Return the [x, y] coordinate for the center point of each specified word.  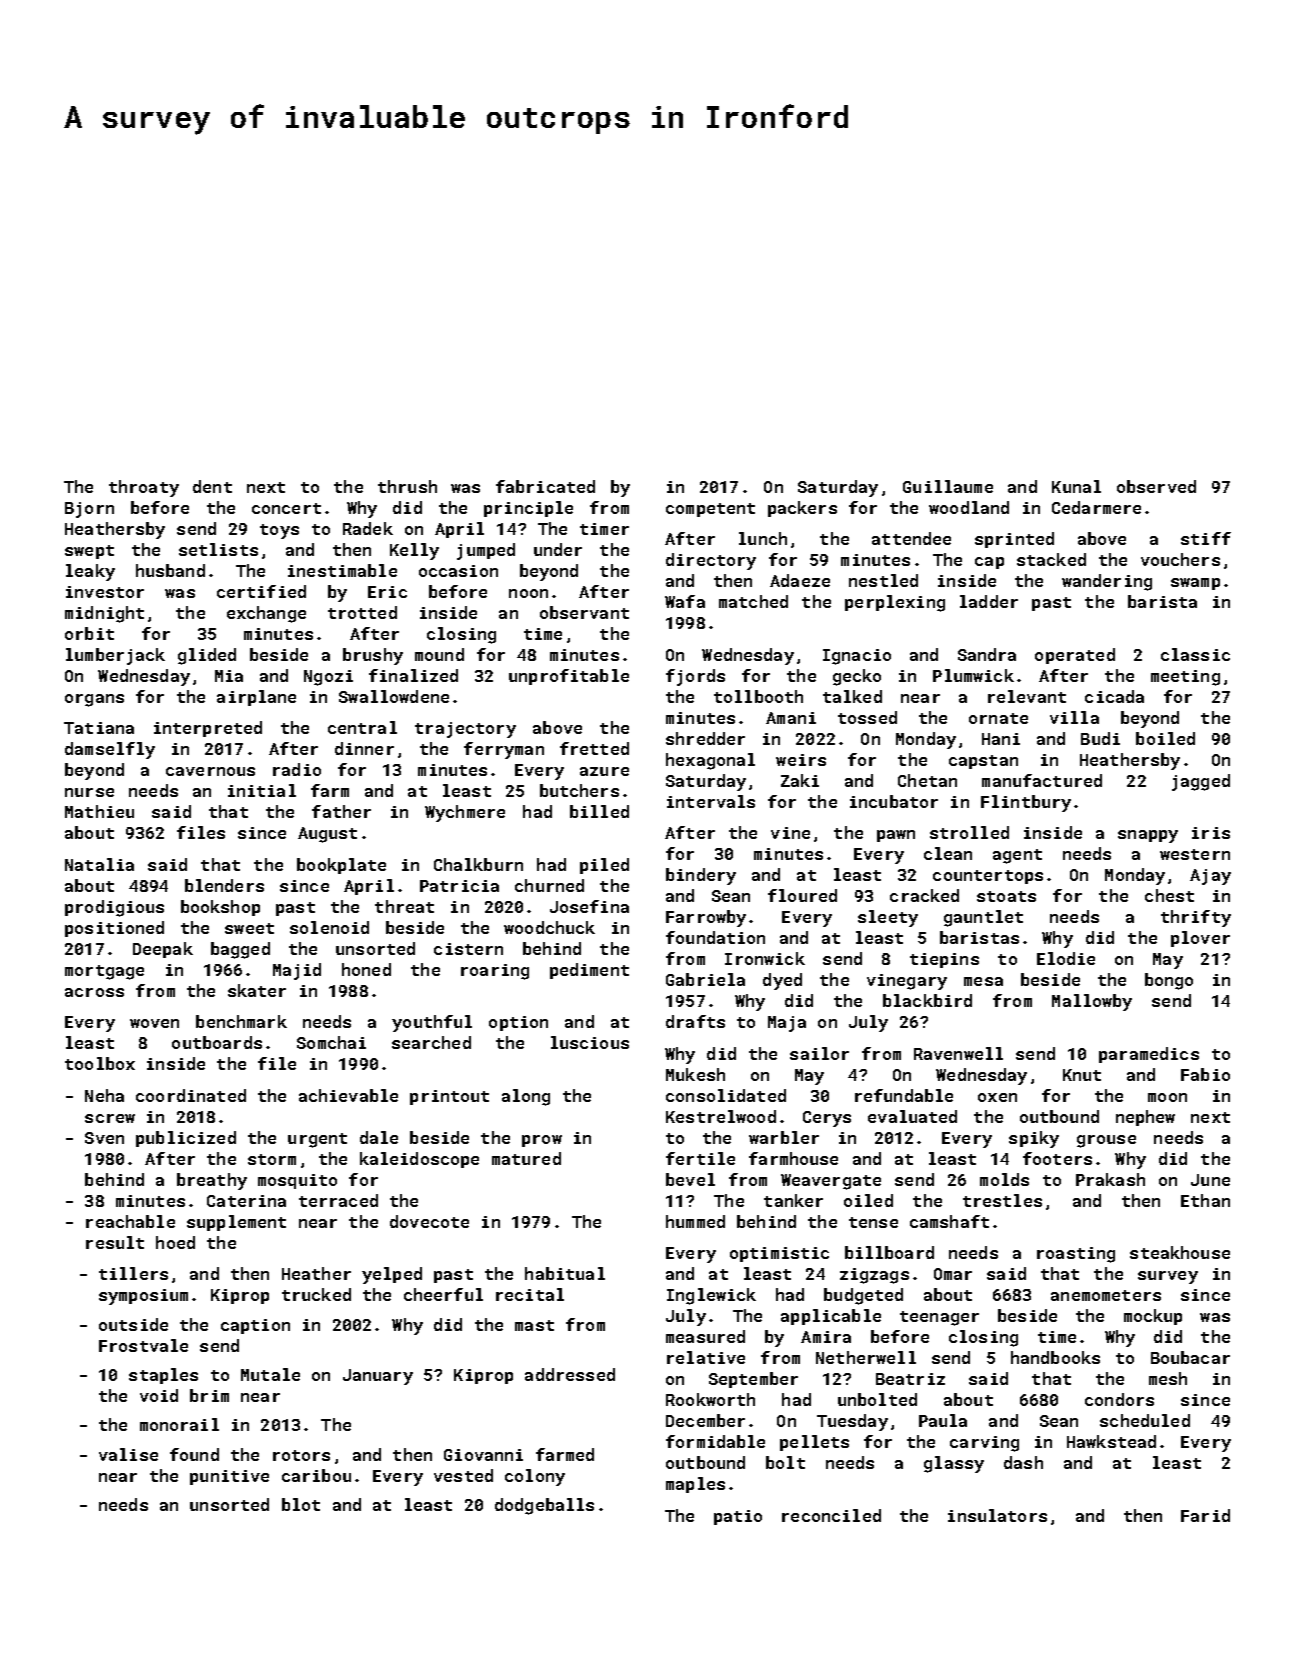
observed [1156, 486]
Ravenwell [958, 1053]
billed [599, 811]
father [341, 811]
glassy [954, 1464]
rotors [301, 1455]
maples [695, 1485]
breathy [212, 1181]
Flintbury [1026, 803]
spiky [1034, 1139]
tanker [793, 1200]
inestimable [342, 570]
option [518, 1023]
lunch [763, 538]
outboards [217, 1042]
